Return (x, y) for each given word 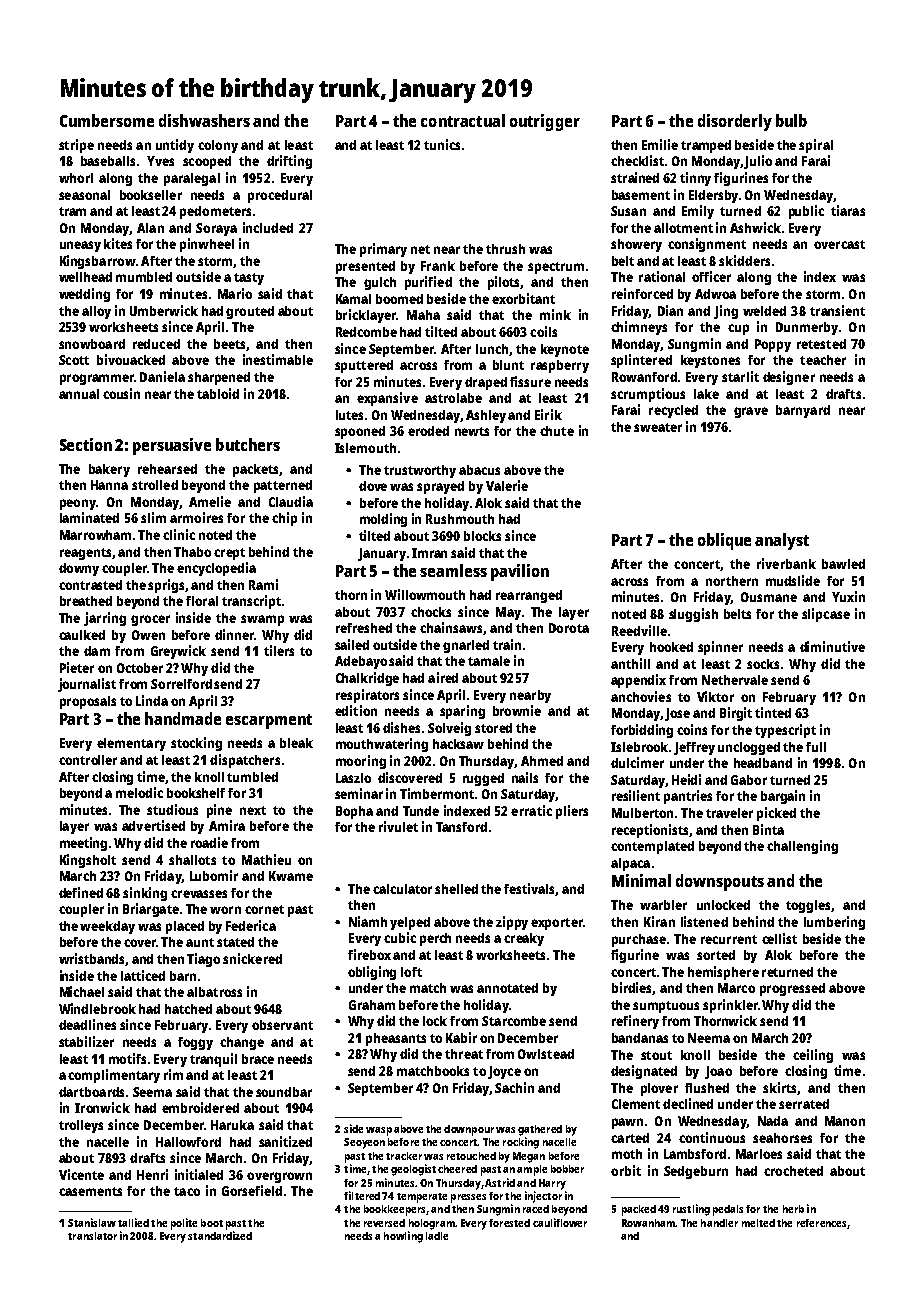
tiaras (848, 210)
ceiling (813, 1056)
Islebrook (639, 747)
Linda (152, 700)
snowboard (92, 344)
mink (555, 314)
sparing (462, 712)
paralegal (192, 179)
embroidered (200, 1107)
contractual (463, 120)
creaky (524, 939)
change (242, 1043)
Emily (698, 212)
